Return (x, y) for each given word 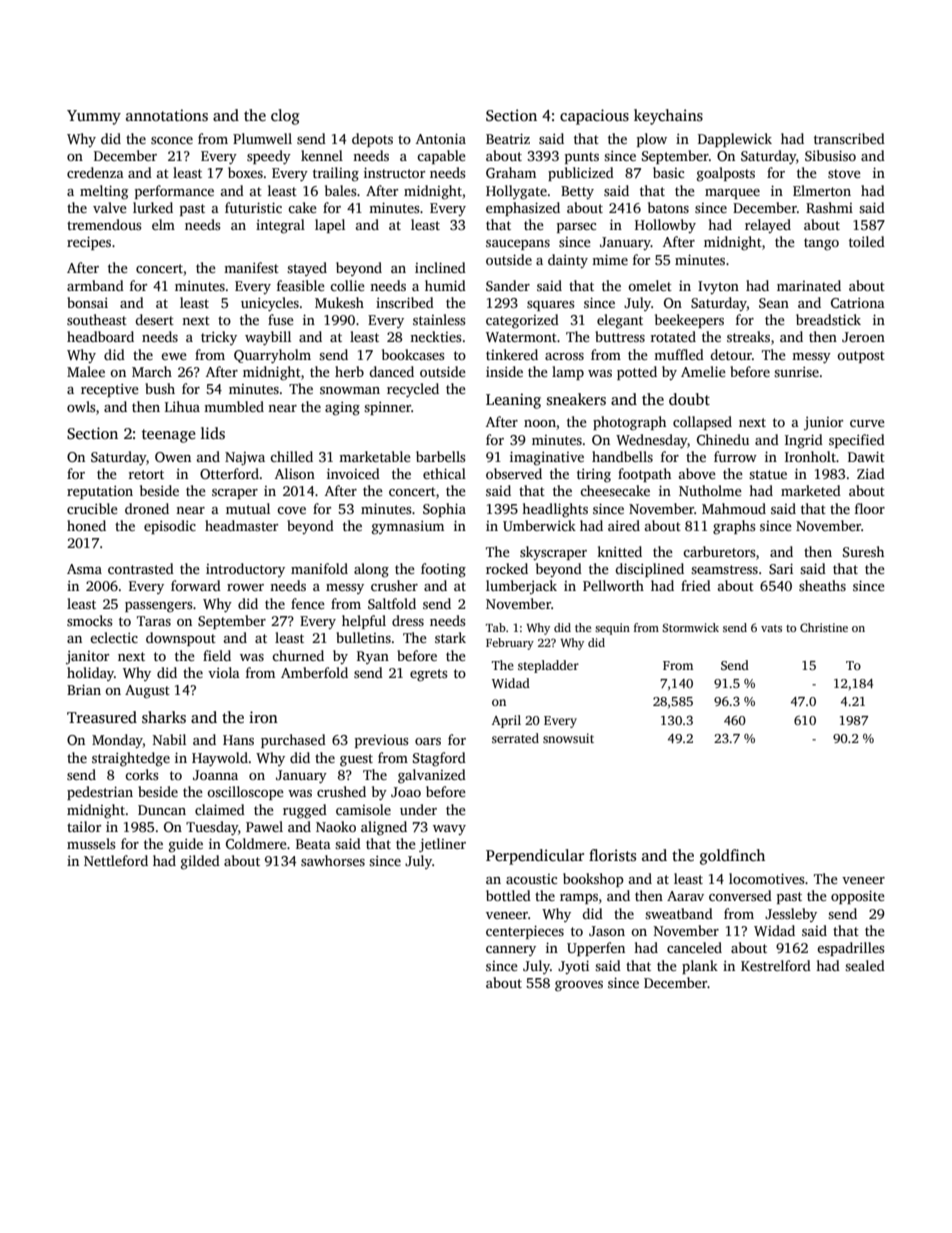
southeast (97, 319)
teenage (169, 436)
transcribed (849, 138)
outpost (861, 357)
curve (867, 423)
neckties (436, 336)
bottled (508, 895)
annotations (167, 115)
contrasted (141, 568)
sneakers (576, 399)
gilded (200, 862)
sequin (612, 629)
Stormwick (690, 627)
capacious (594, 117)
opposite (858, 897)
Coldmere (256, 843)
